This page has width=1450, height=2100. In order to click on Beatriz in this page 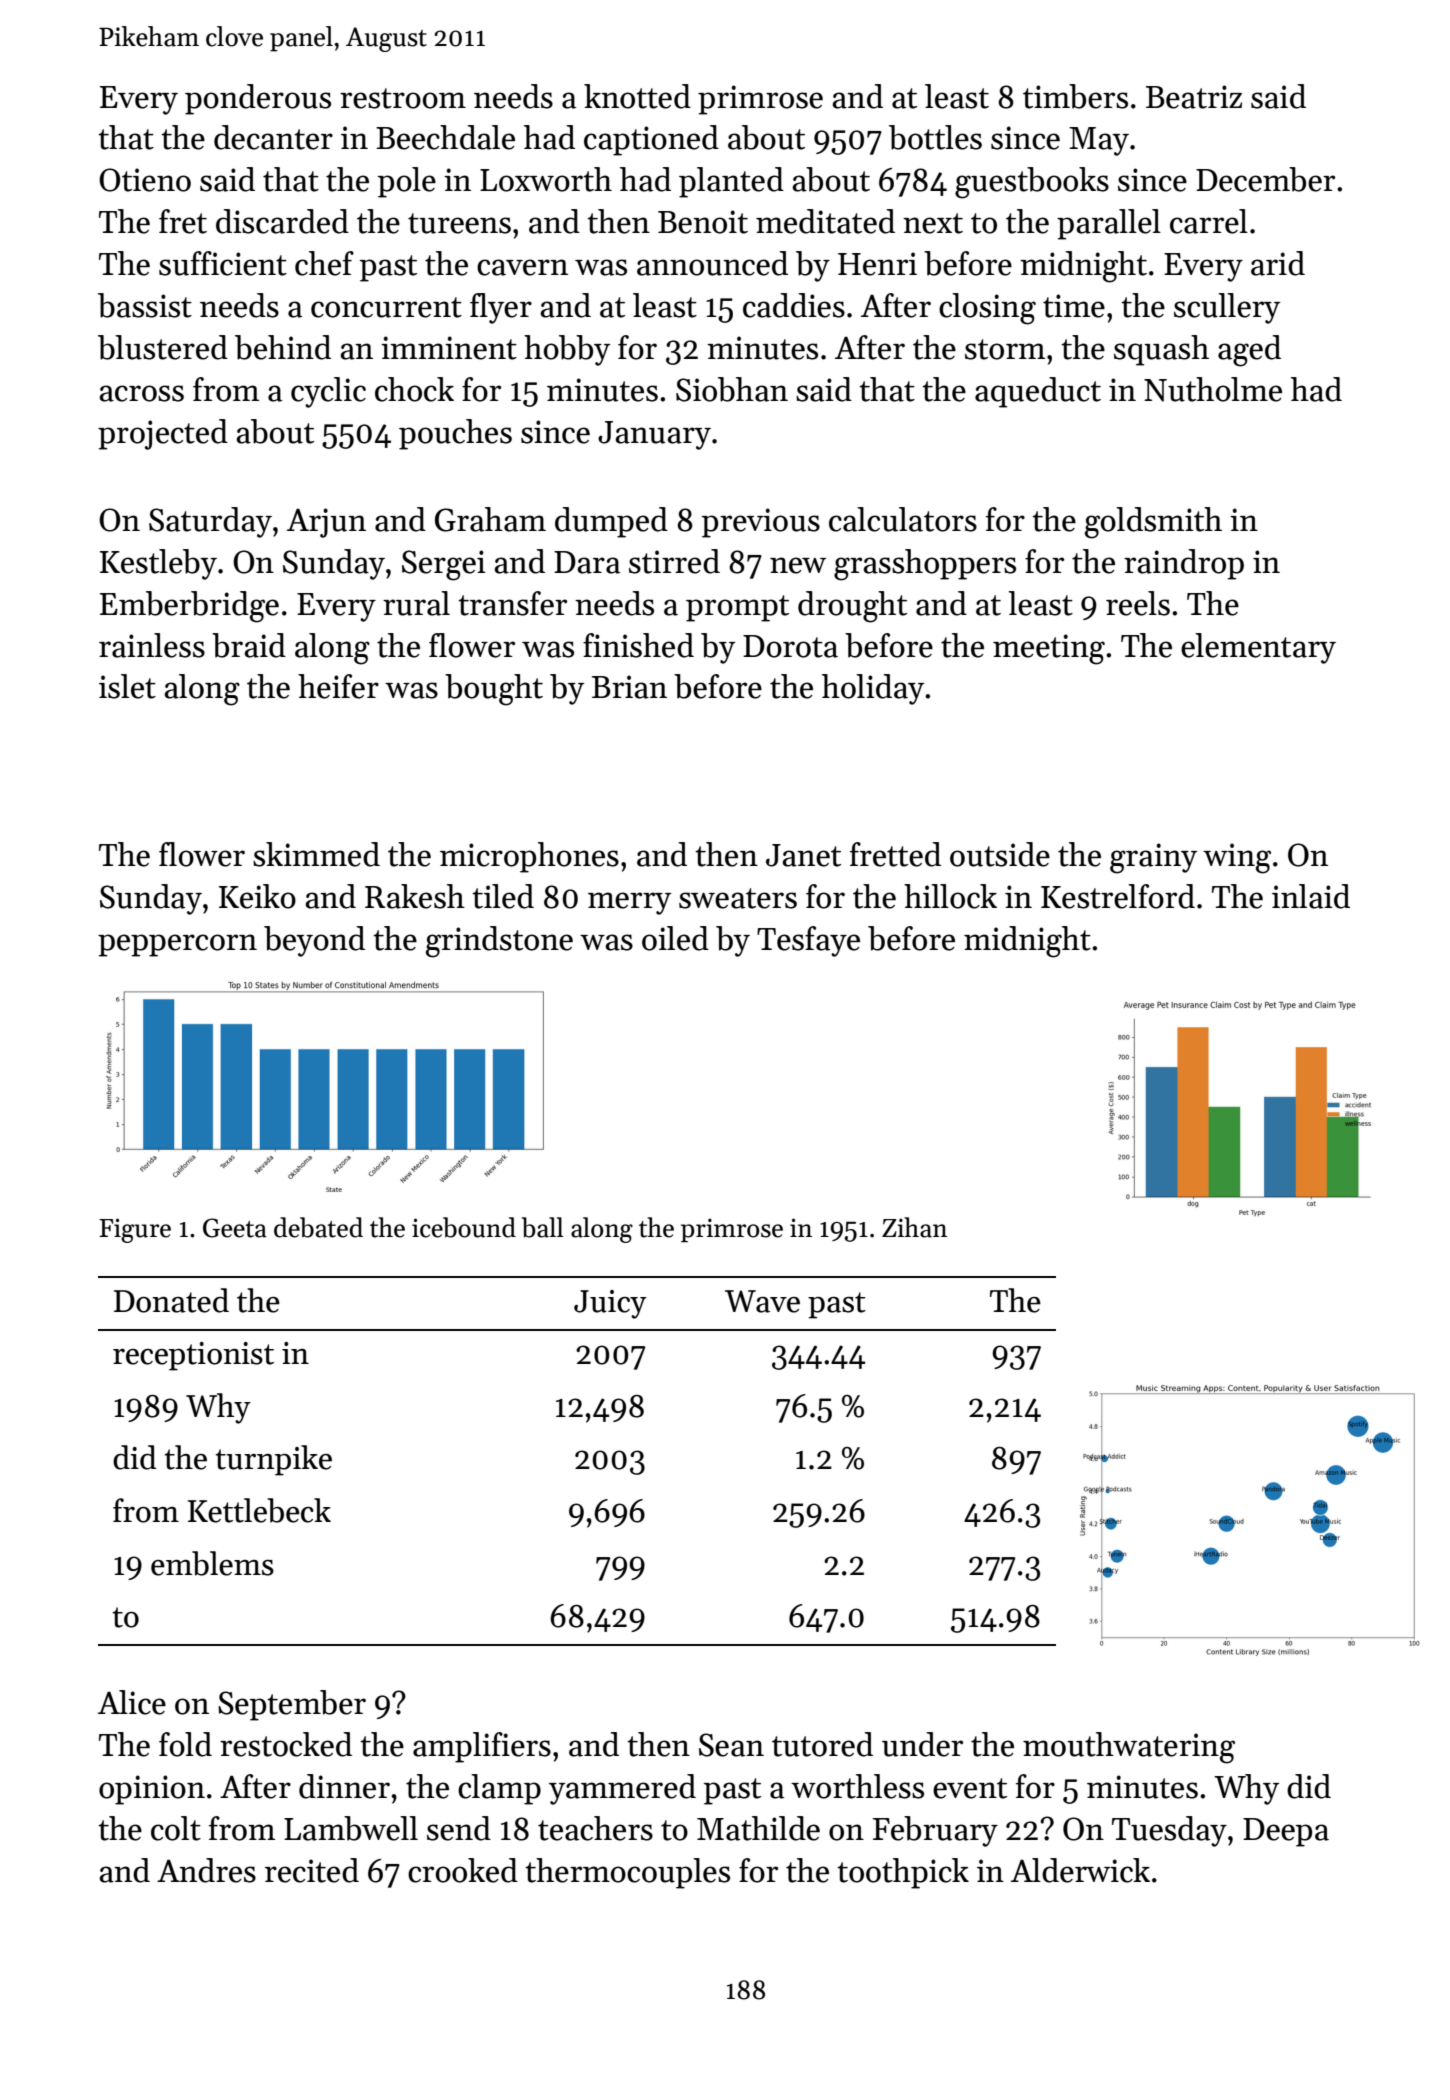, I will do `click(1194, 97)`.
